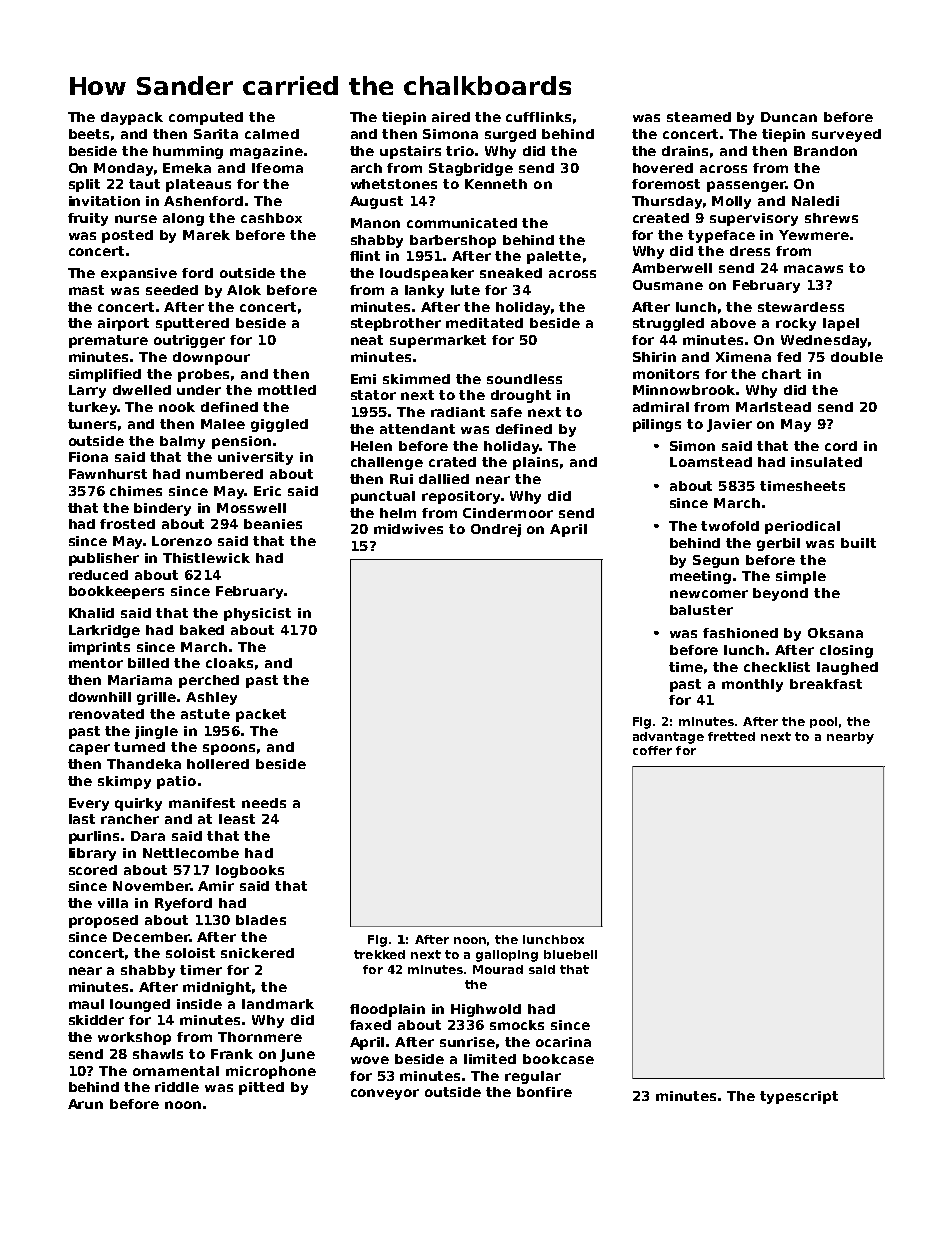  What do you see at coordinates (535, 463) in the image?
I see `plains` at bounding box center [535, 463].
